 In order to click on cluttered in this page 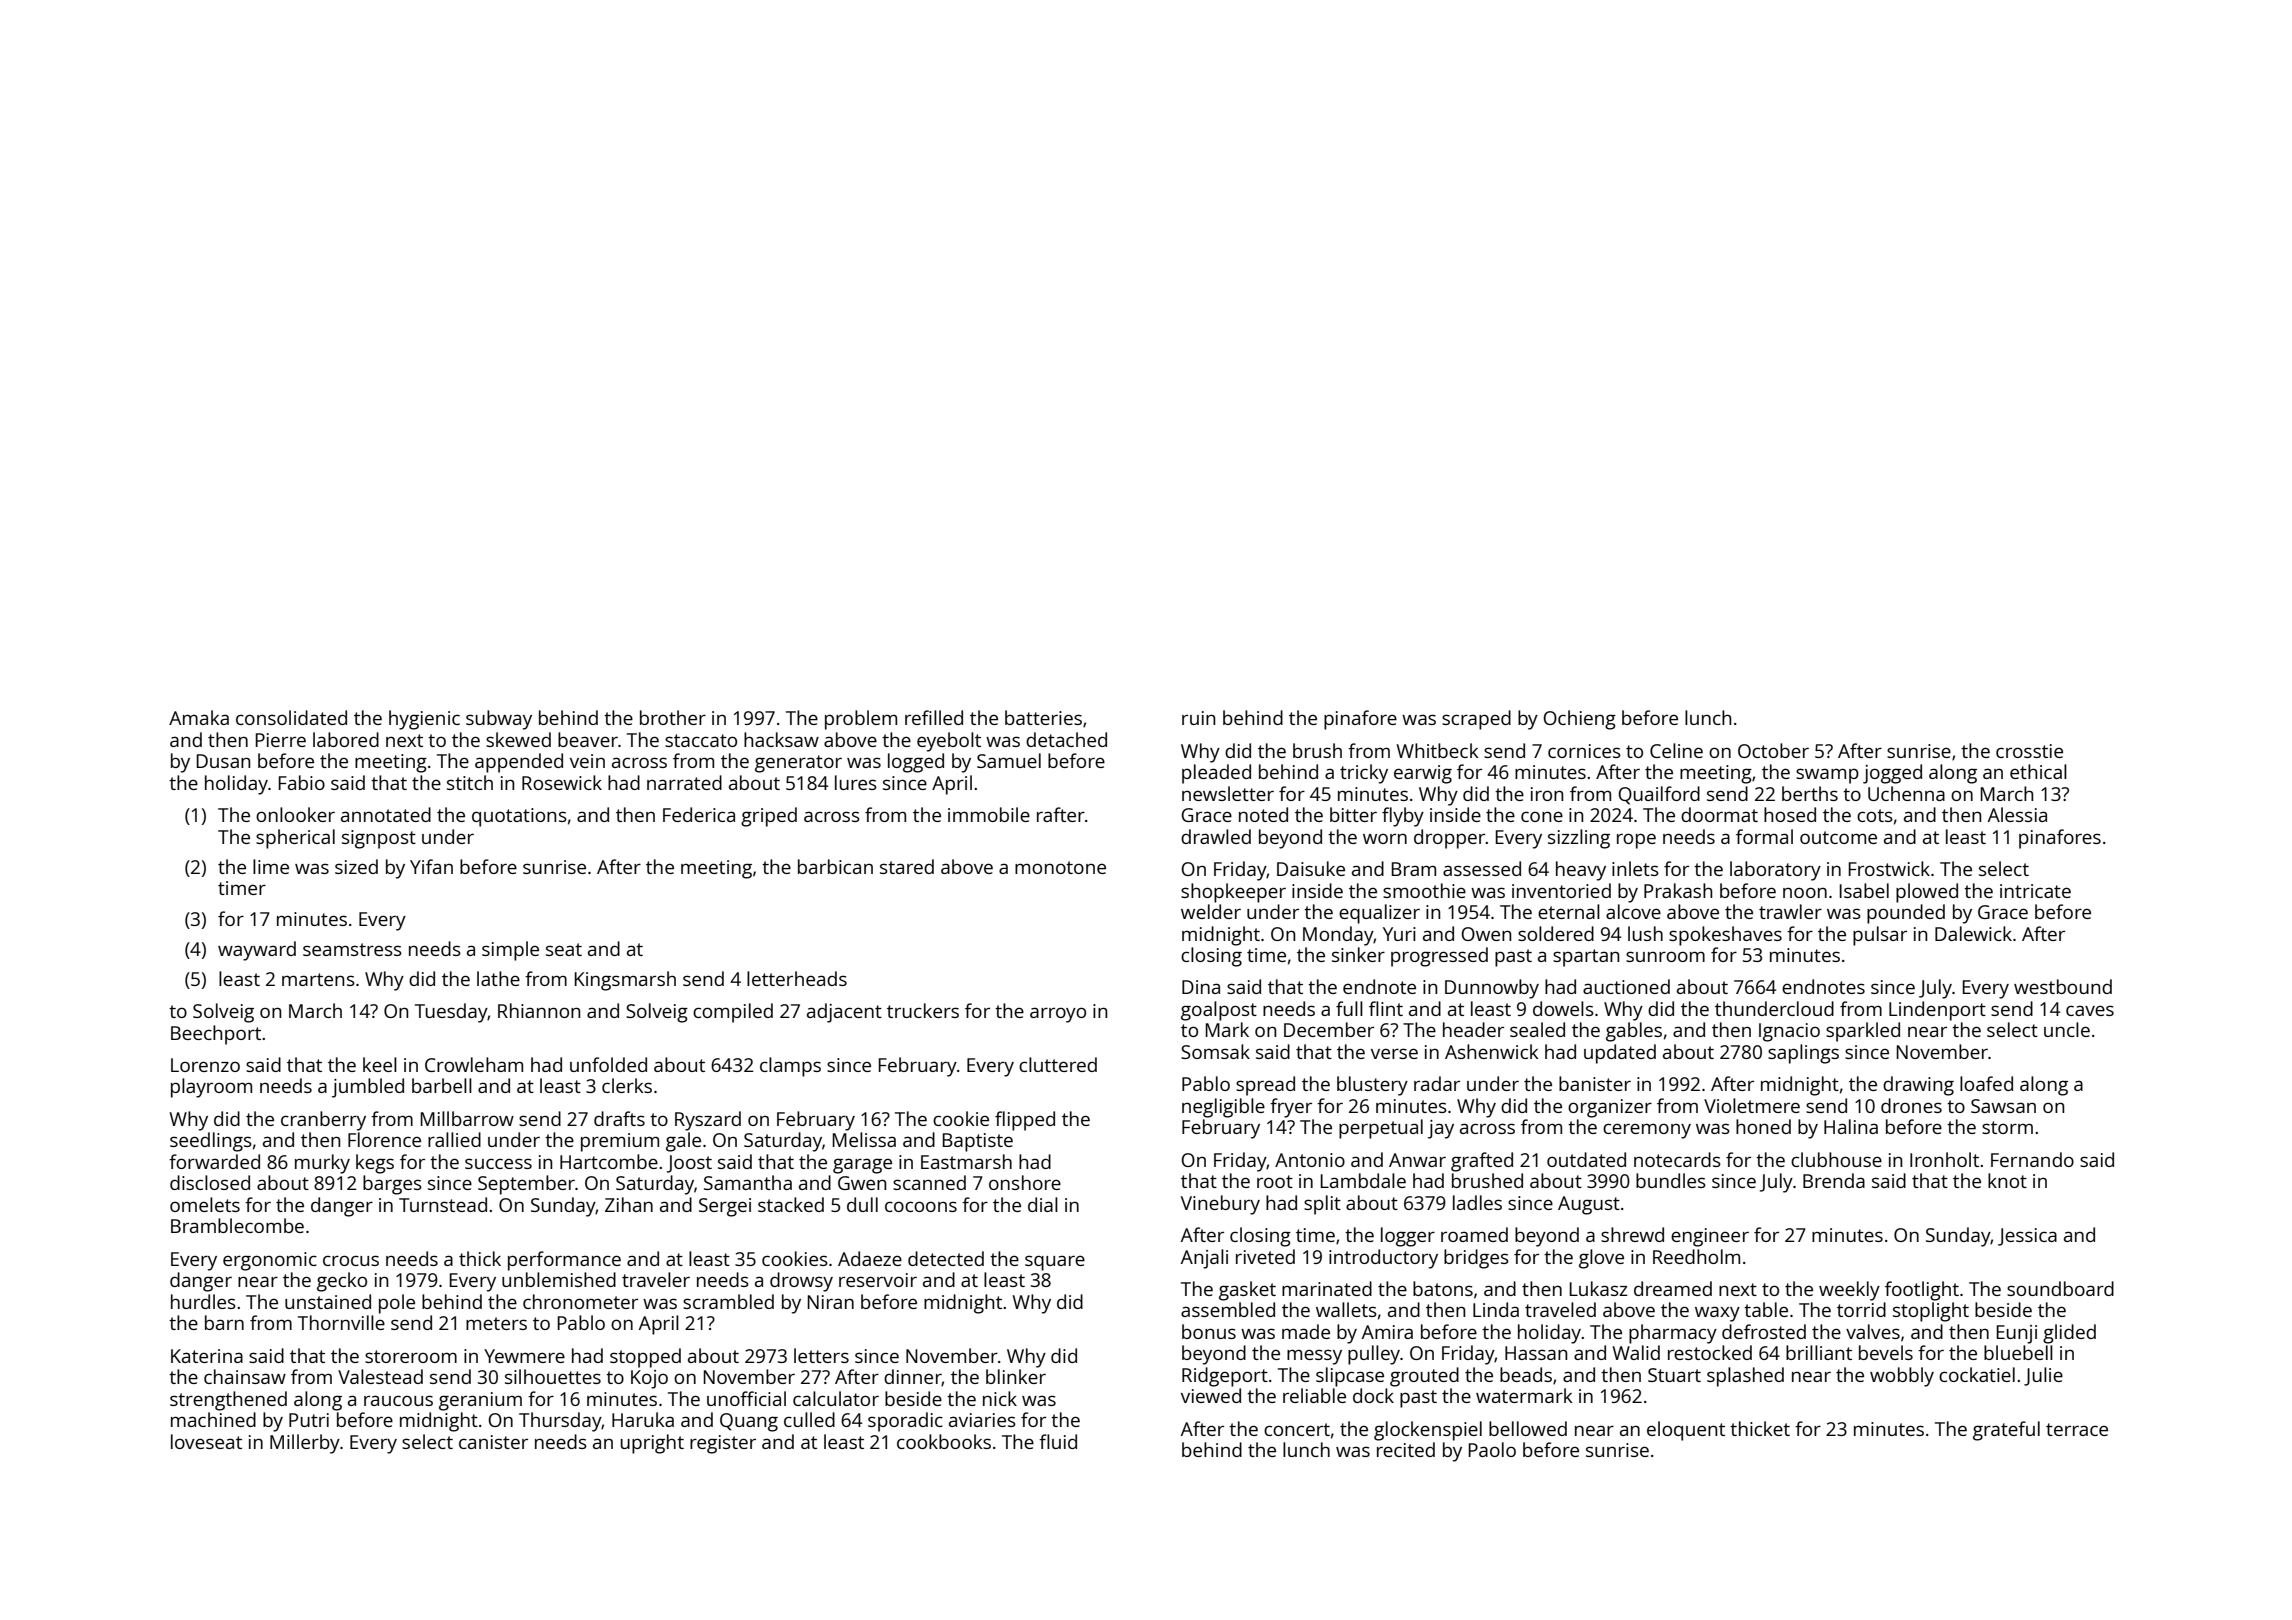, I will do `click(1058, 1064)`.
